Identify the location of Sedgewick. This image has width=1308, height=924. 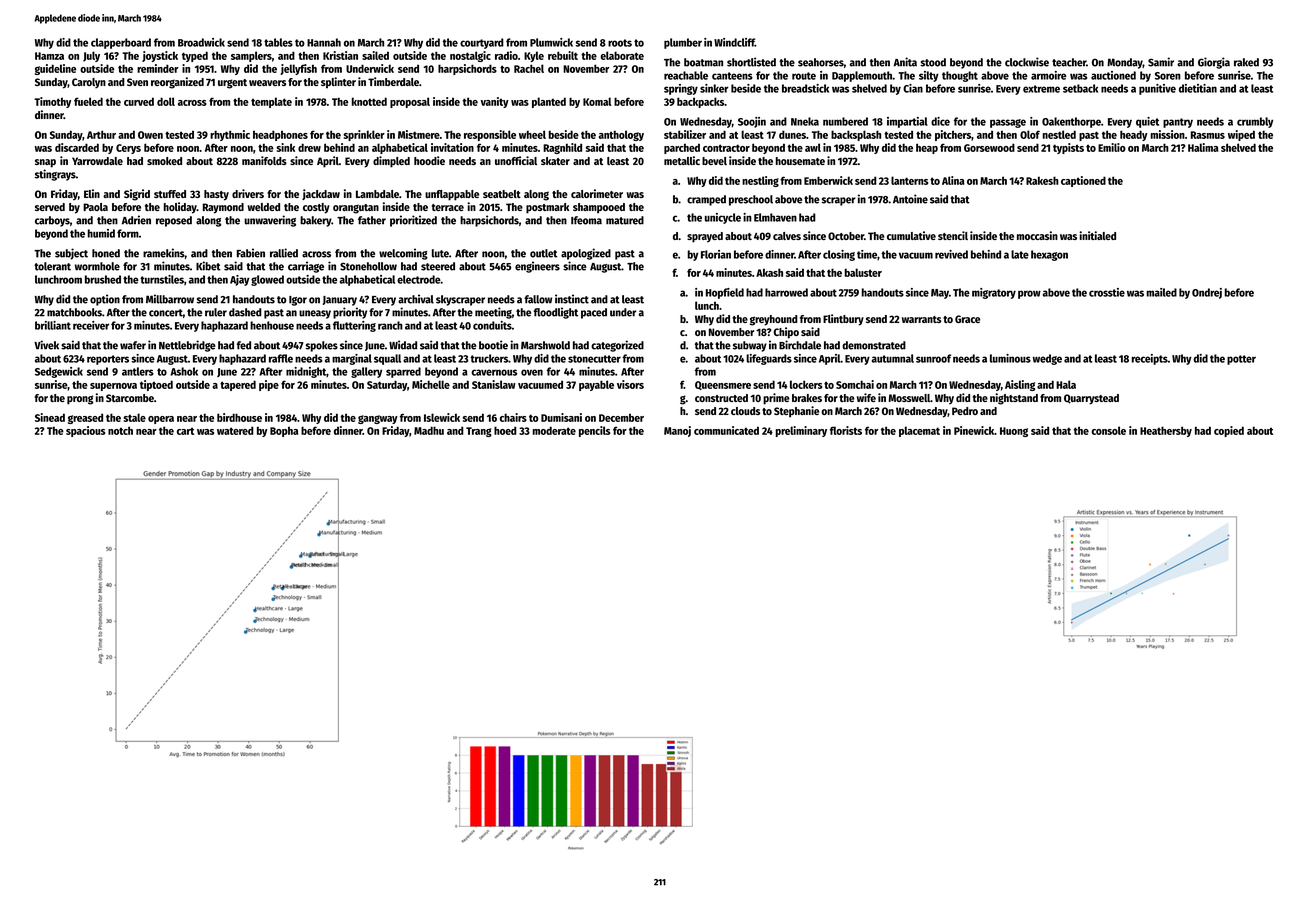
(59, 372).
